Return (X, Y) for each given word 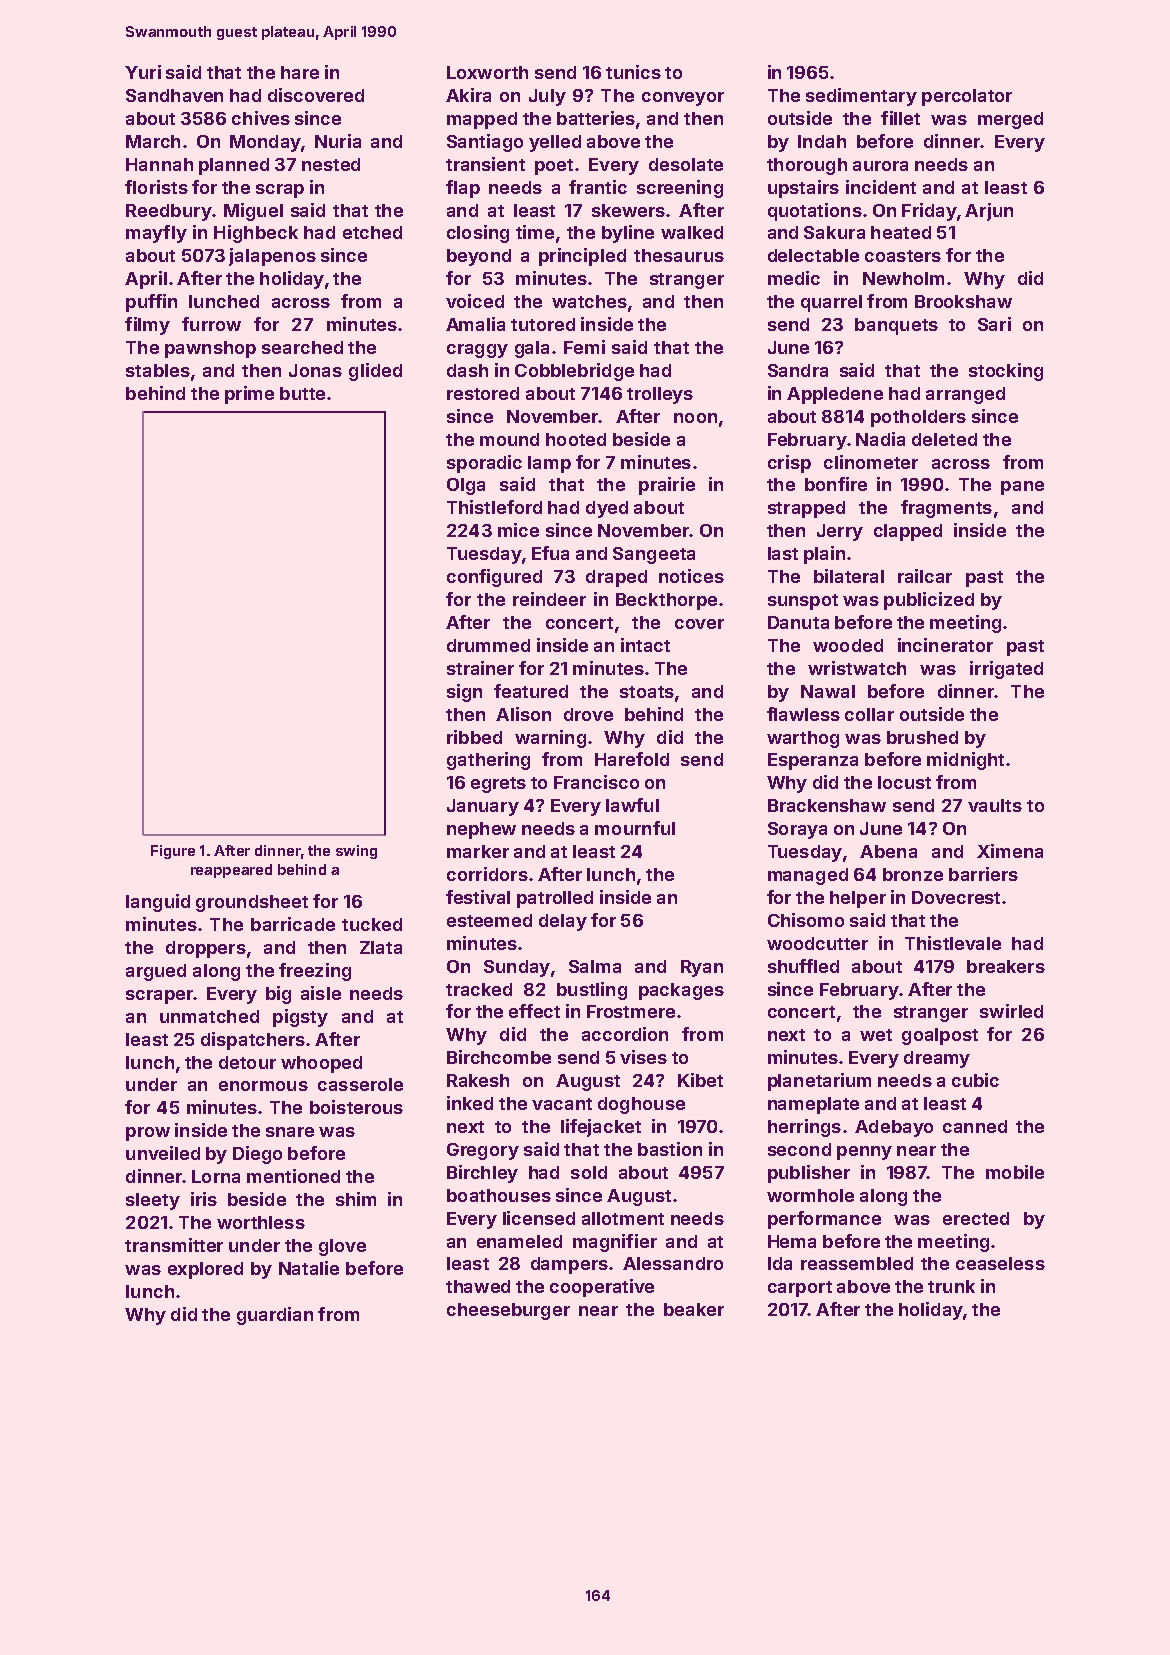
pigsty (300, 1018)
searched (302, 347)
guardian (275, 1316)
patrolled (555, 899)
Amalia (475, 324)
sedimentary (861, 97)
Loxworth (487, 72)
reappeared (231, 871)
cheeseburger (508, 1311)
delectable (813, 255)
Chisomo (806, 920)
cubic (975, 1080)
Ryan (702, 968)
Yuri (143, 72)
